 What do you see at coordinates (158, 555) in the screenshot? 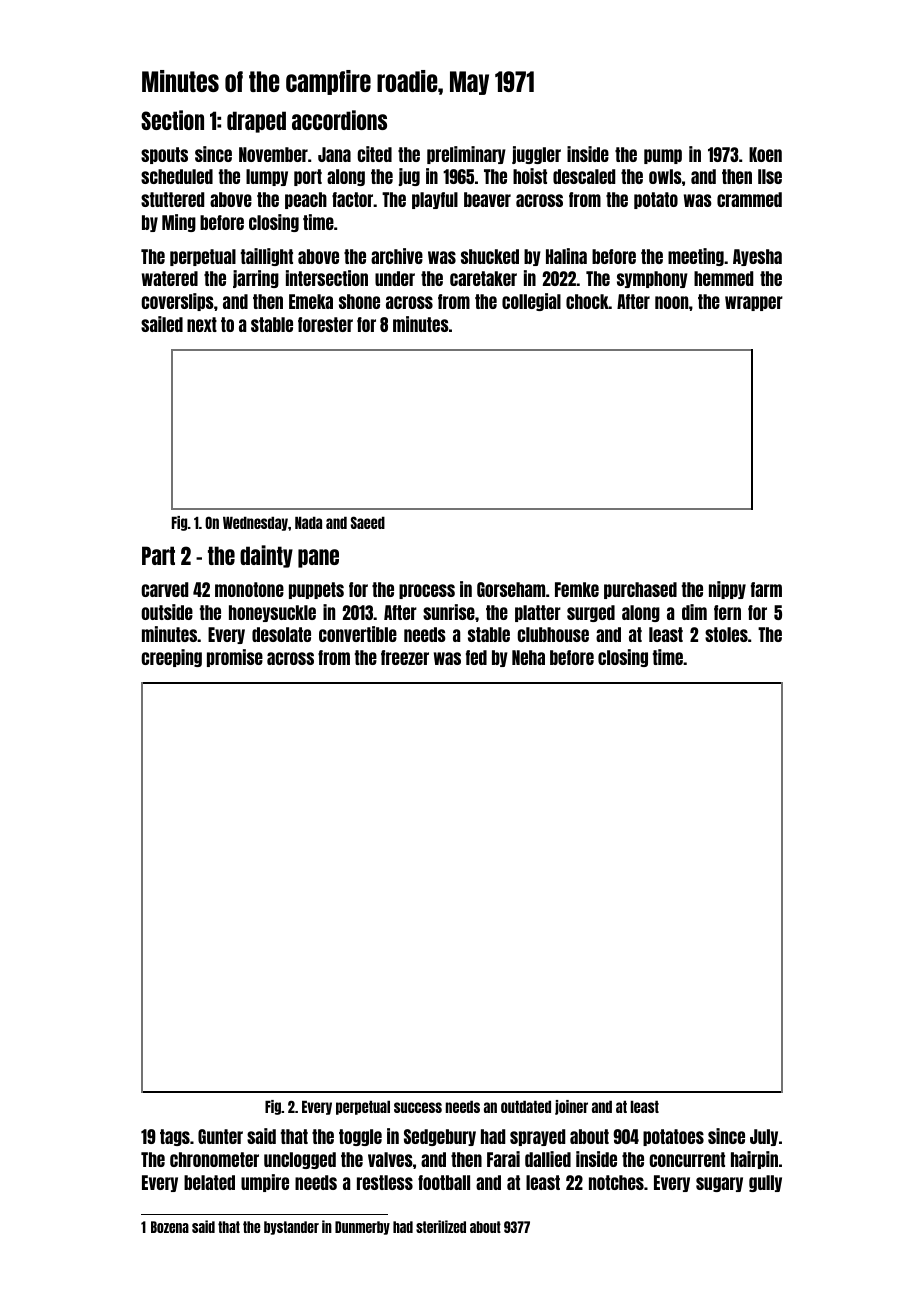
I see `Part` at bounding box center [158, 555].
